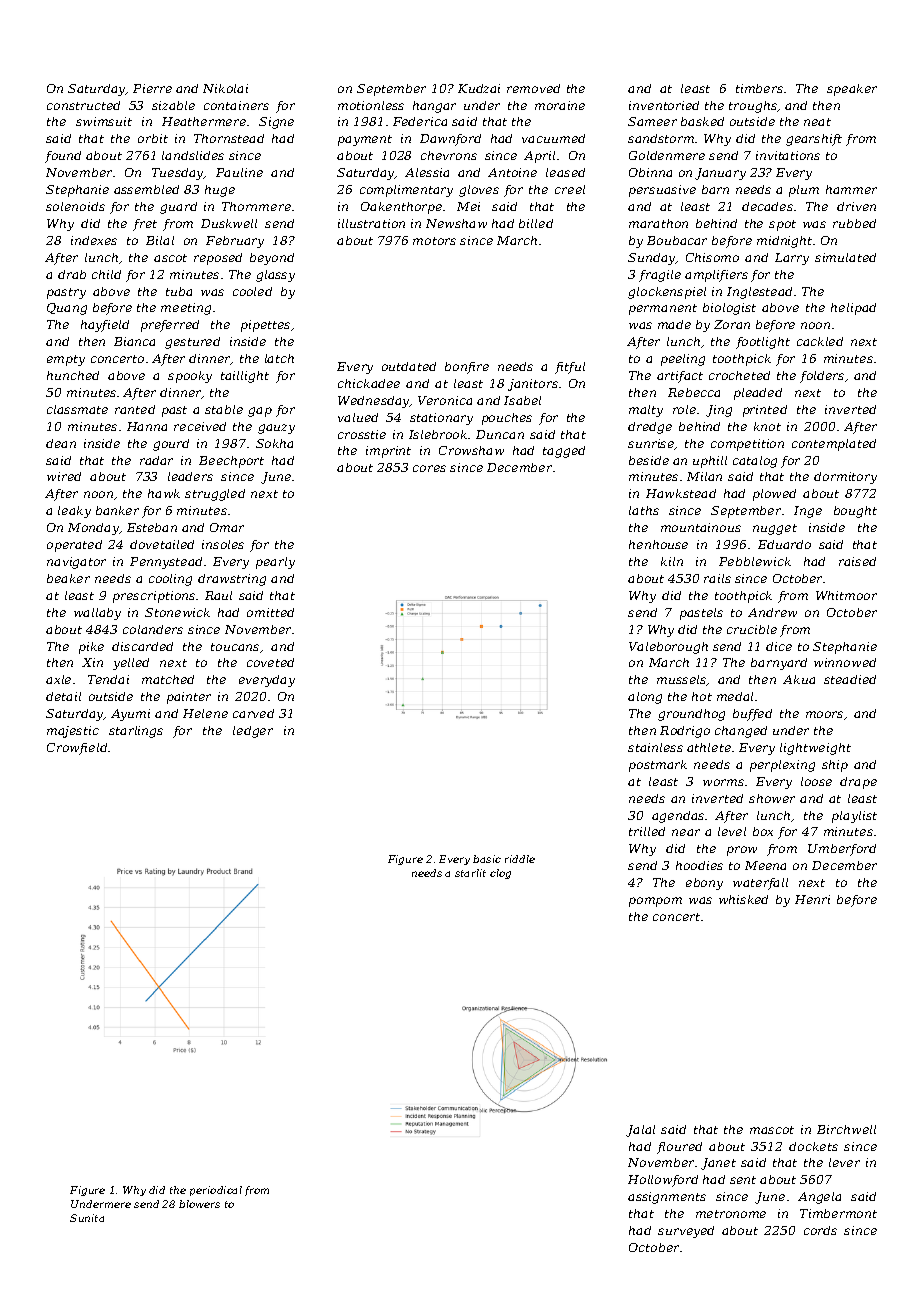  I want to click on agendas, so click(678, 817).
